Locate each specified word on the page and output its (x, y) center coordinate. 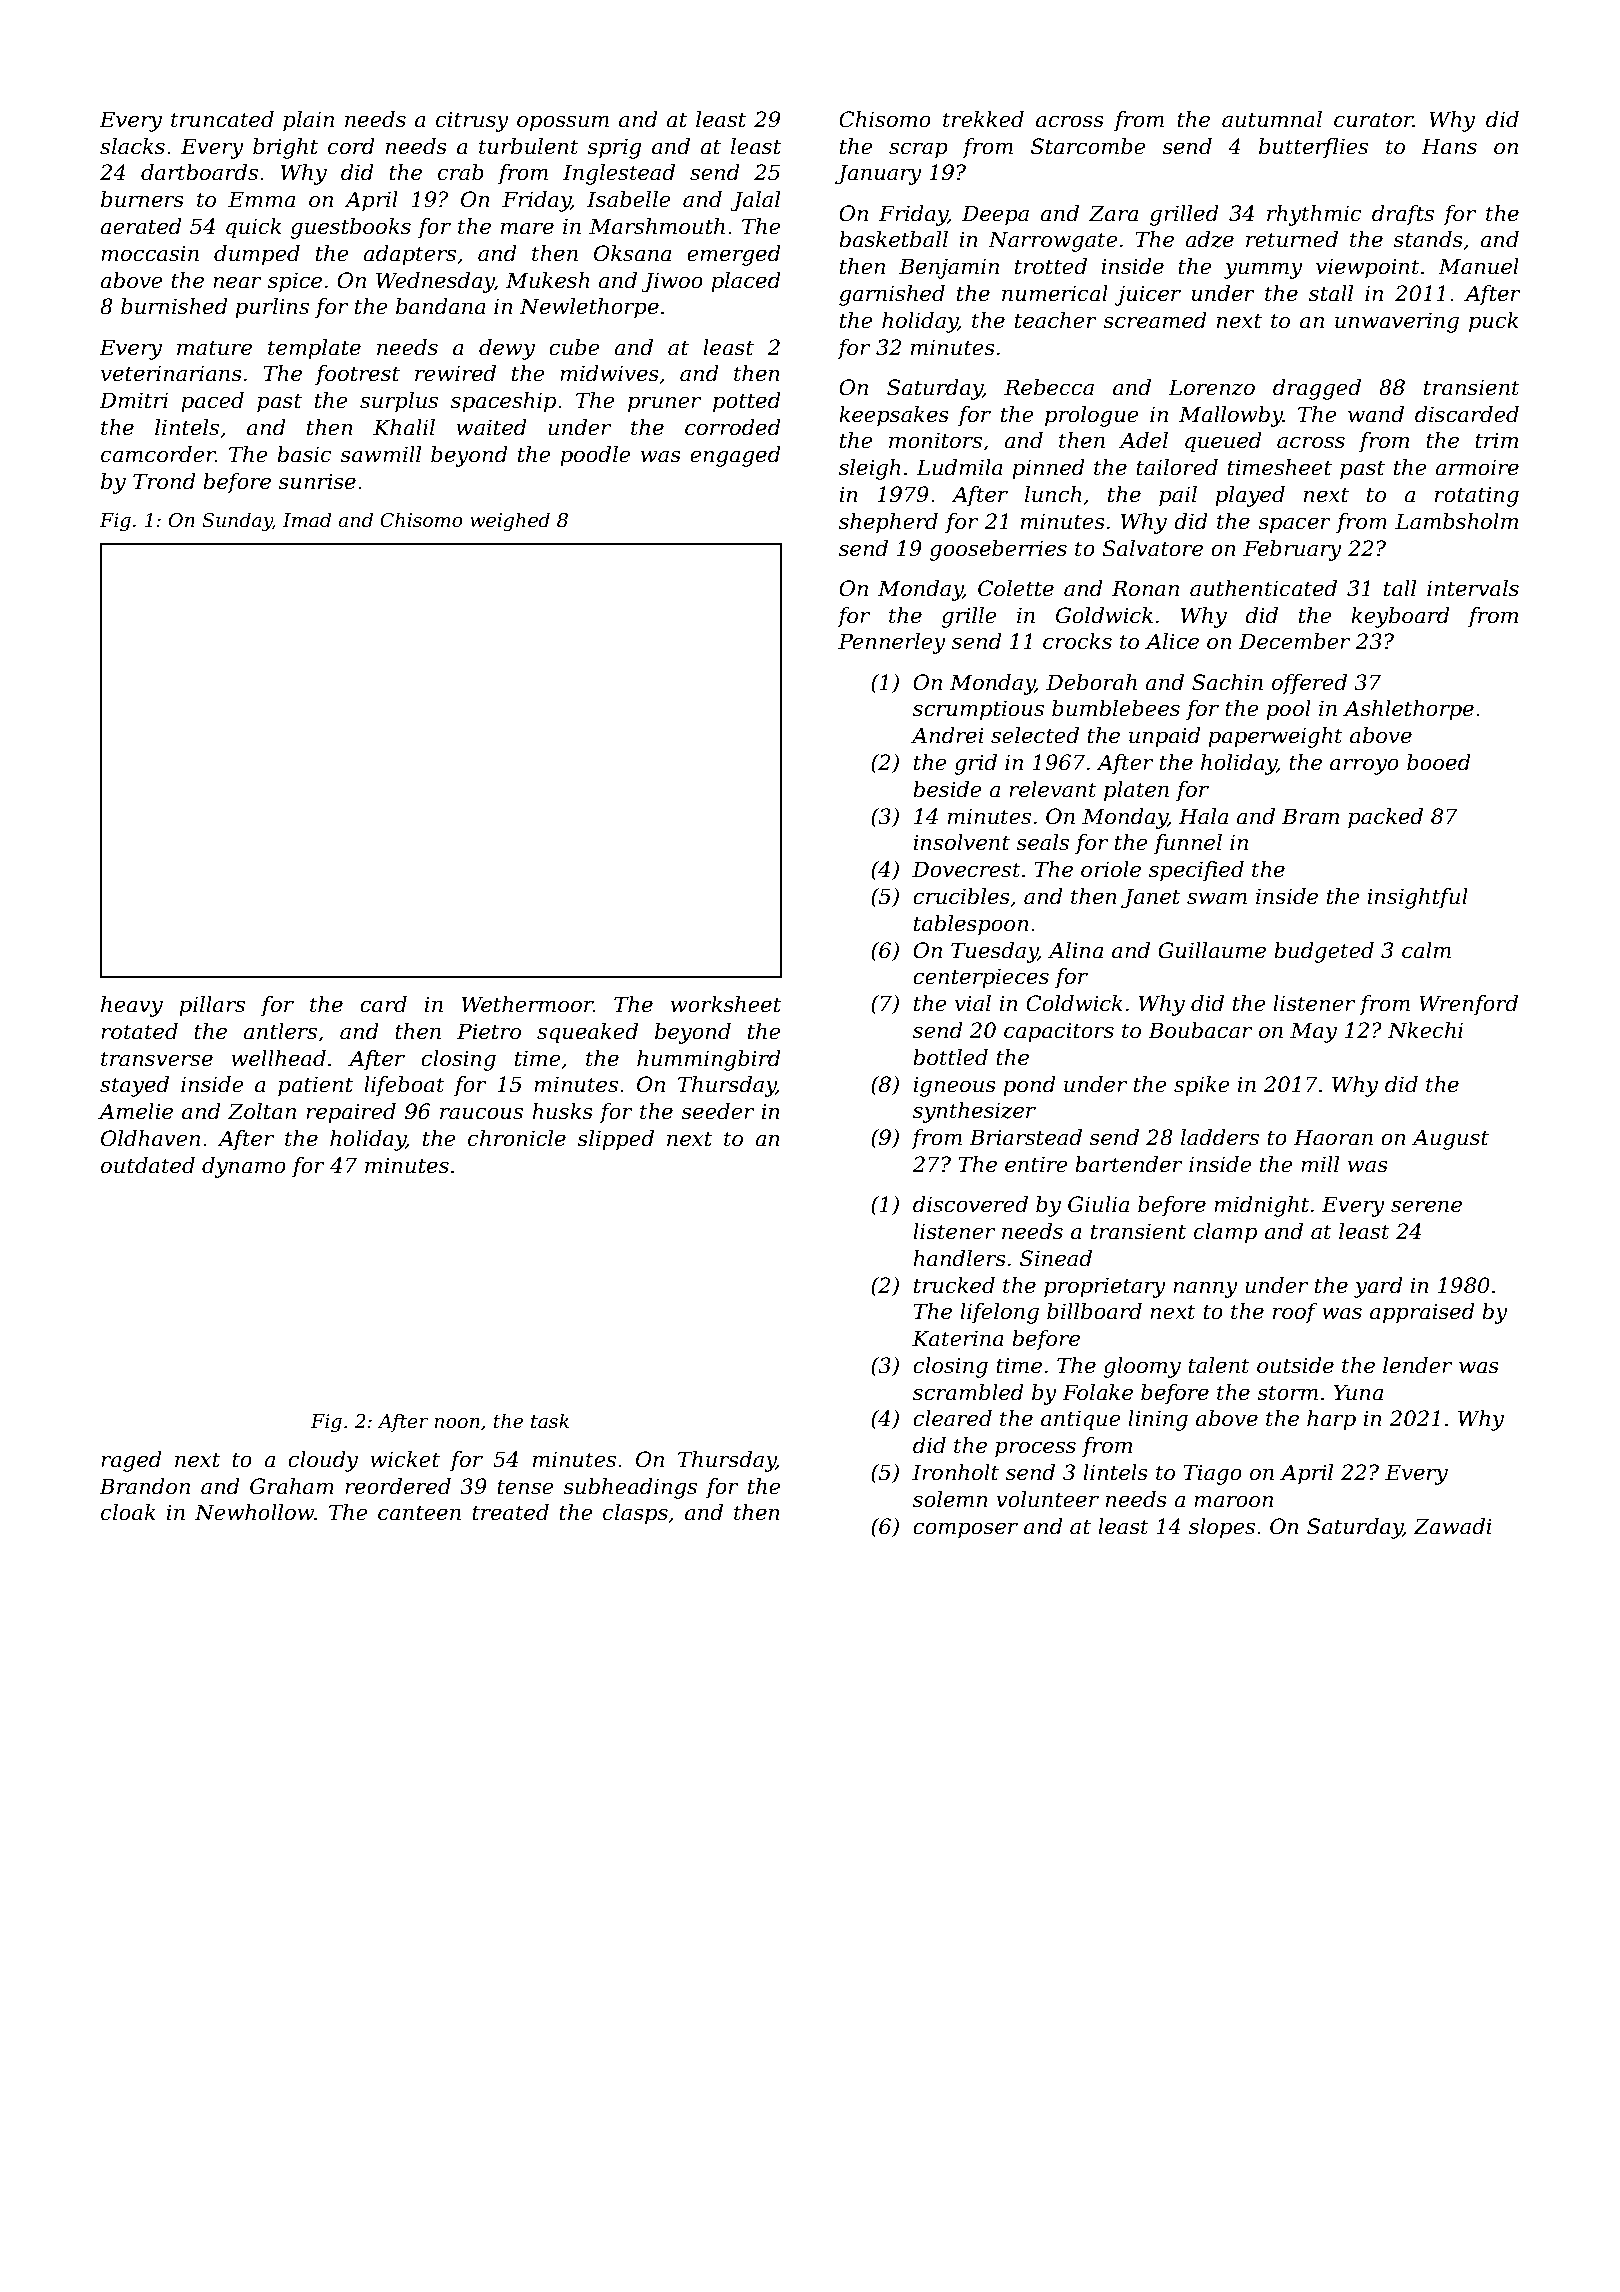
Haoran (1333, 1137)
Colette (1016, 588)
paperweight (1275, 737)
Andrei (947, 735)
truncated (222, 119)
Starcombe (1088, 146)
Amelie (135, 1111)
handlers (959, 1258)
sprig (614, 148)
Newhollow (254, 1512)
